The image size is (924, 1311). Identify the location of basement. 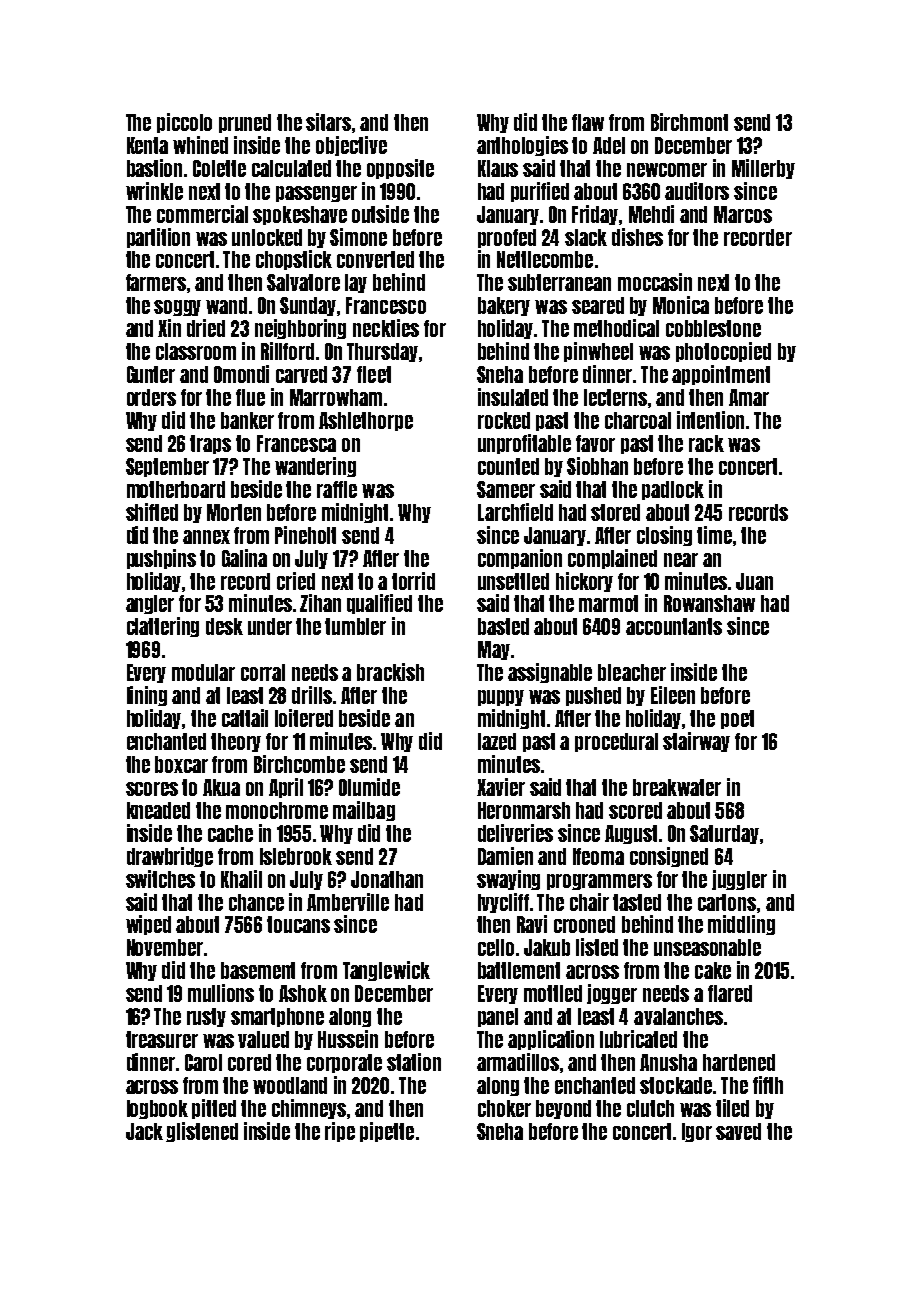
(258, 970).
